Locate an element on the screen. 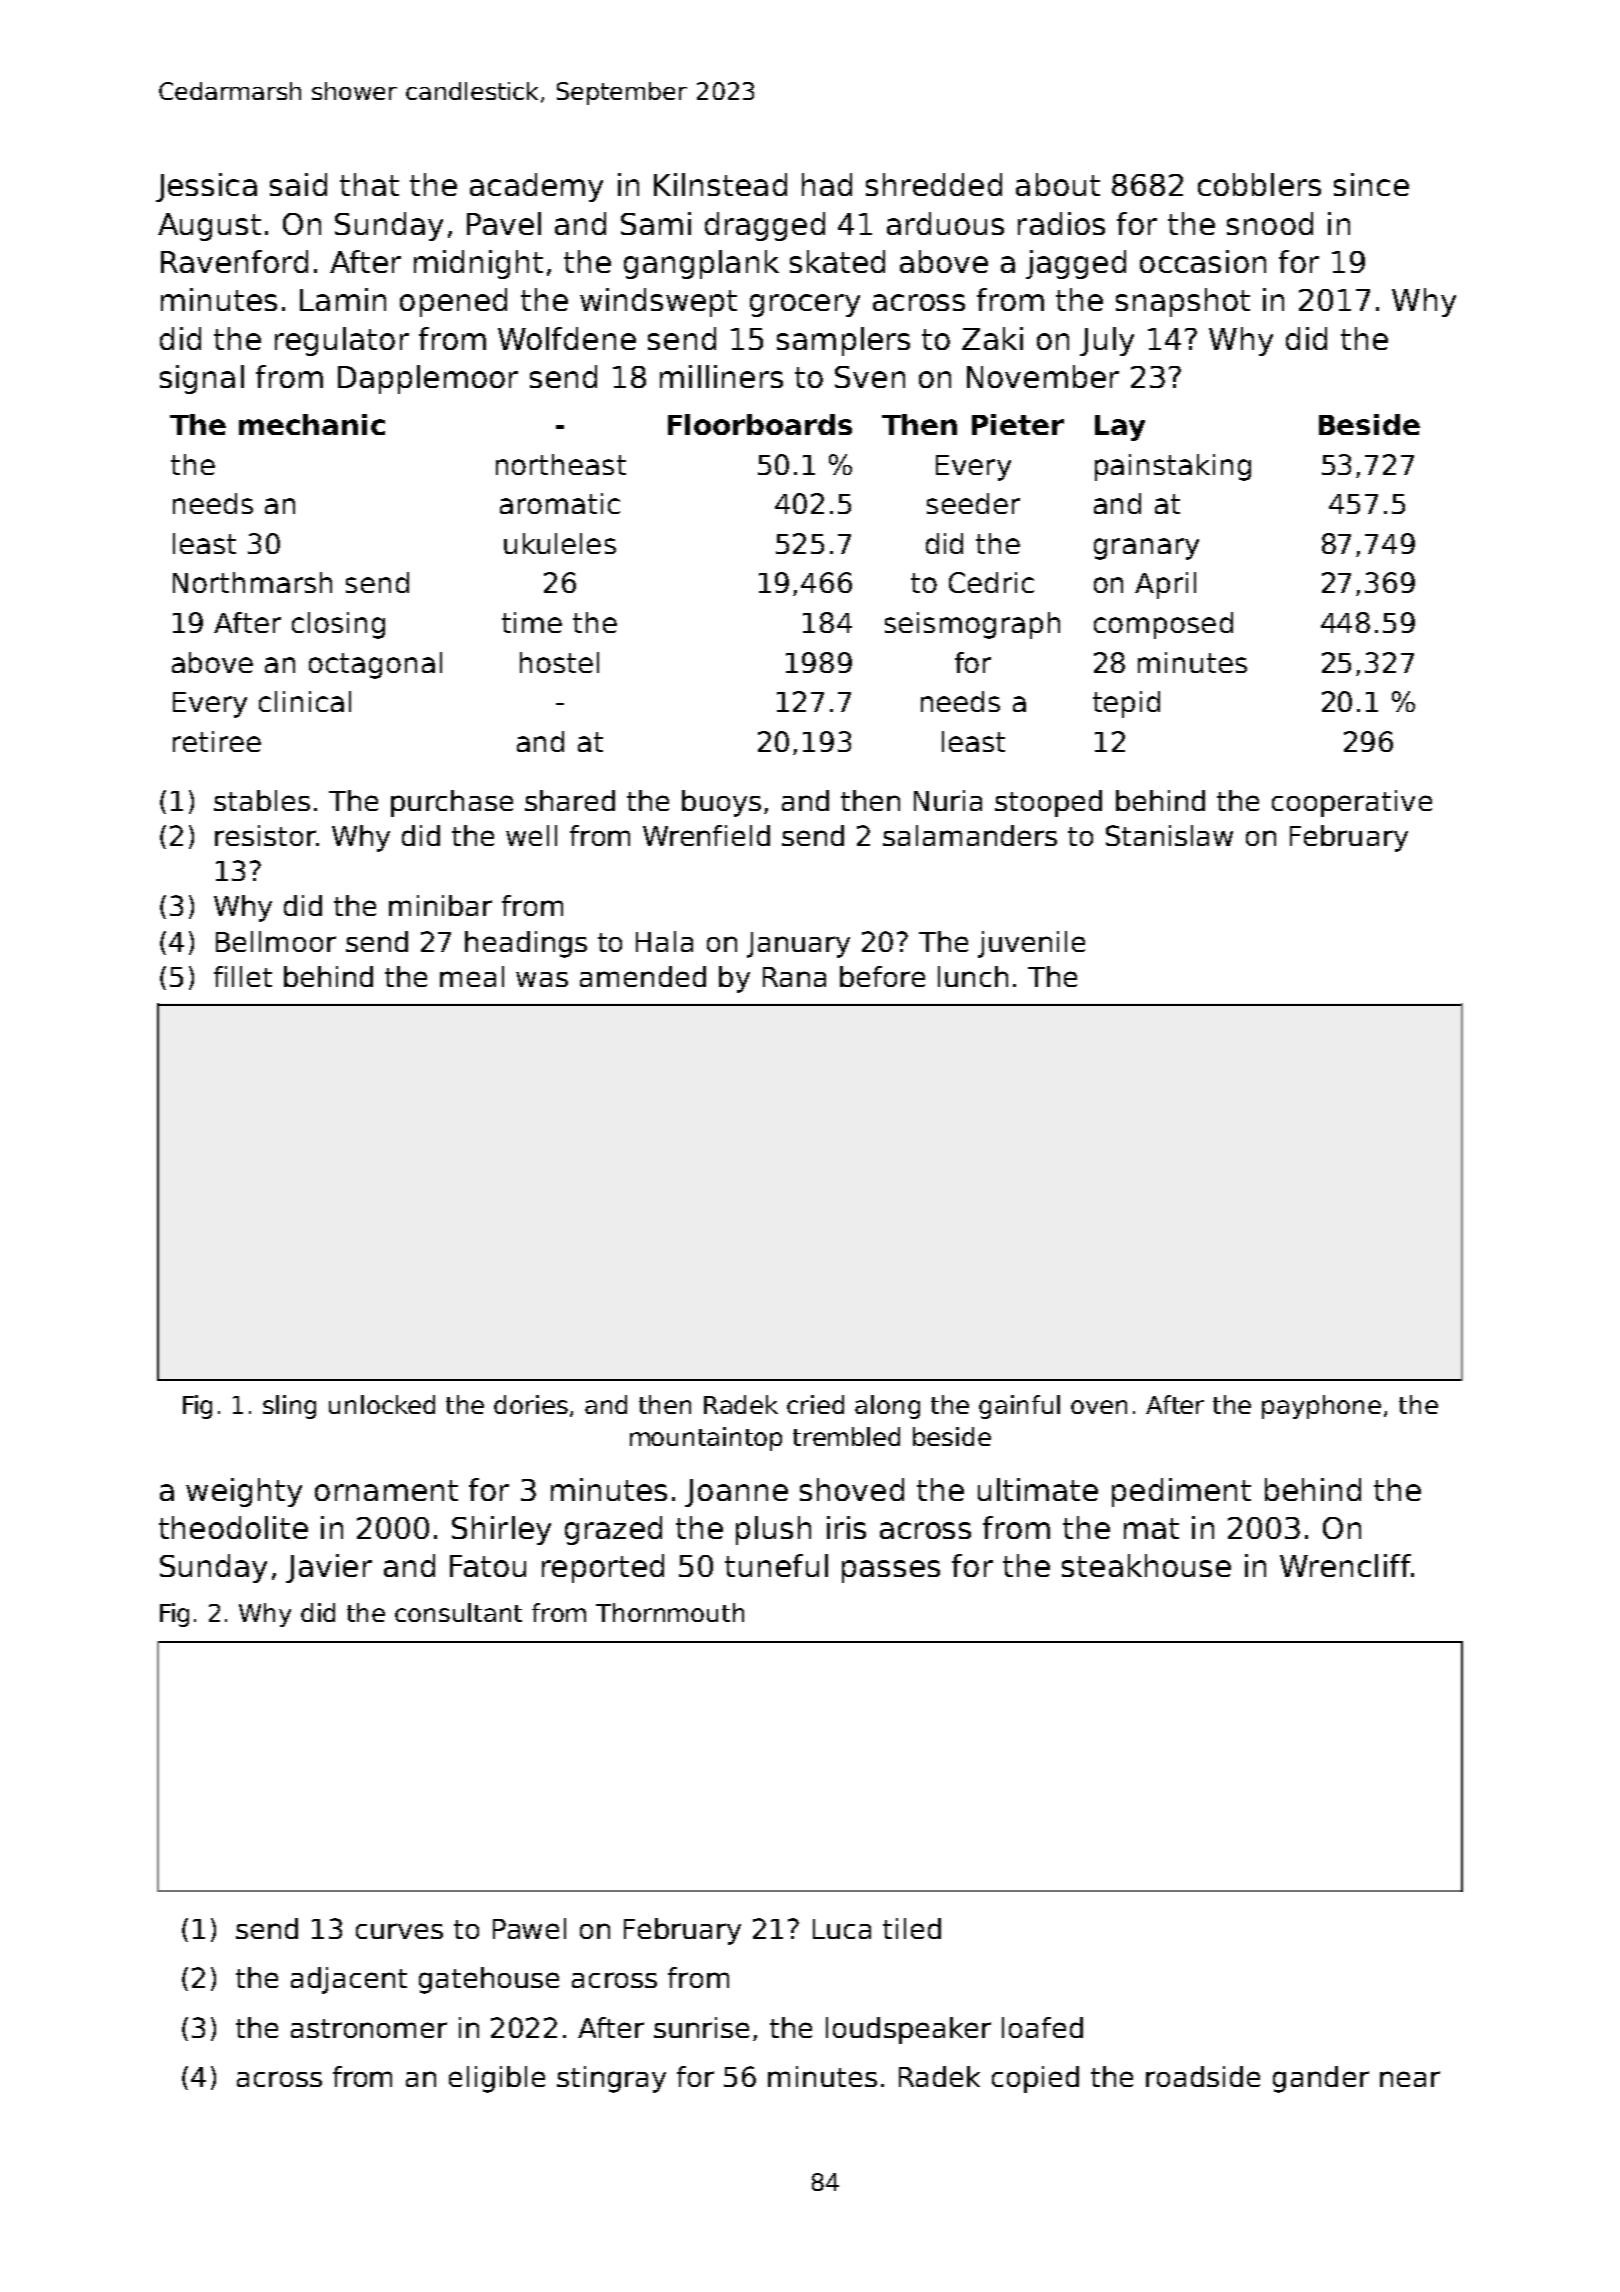 The image size is (1620, 2292). seeder is located at coordinates (973, 503).
